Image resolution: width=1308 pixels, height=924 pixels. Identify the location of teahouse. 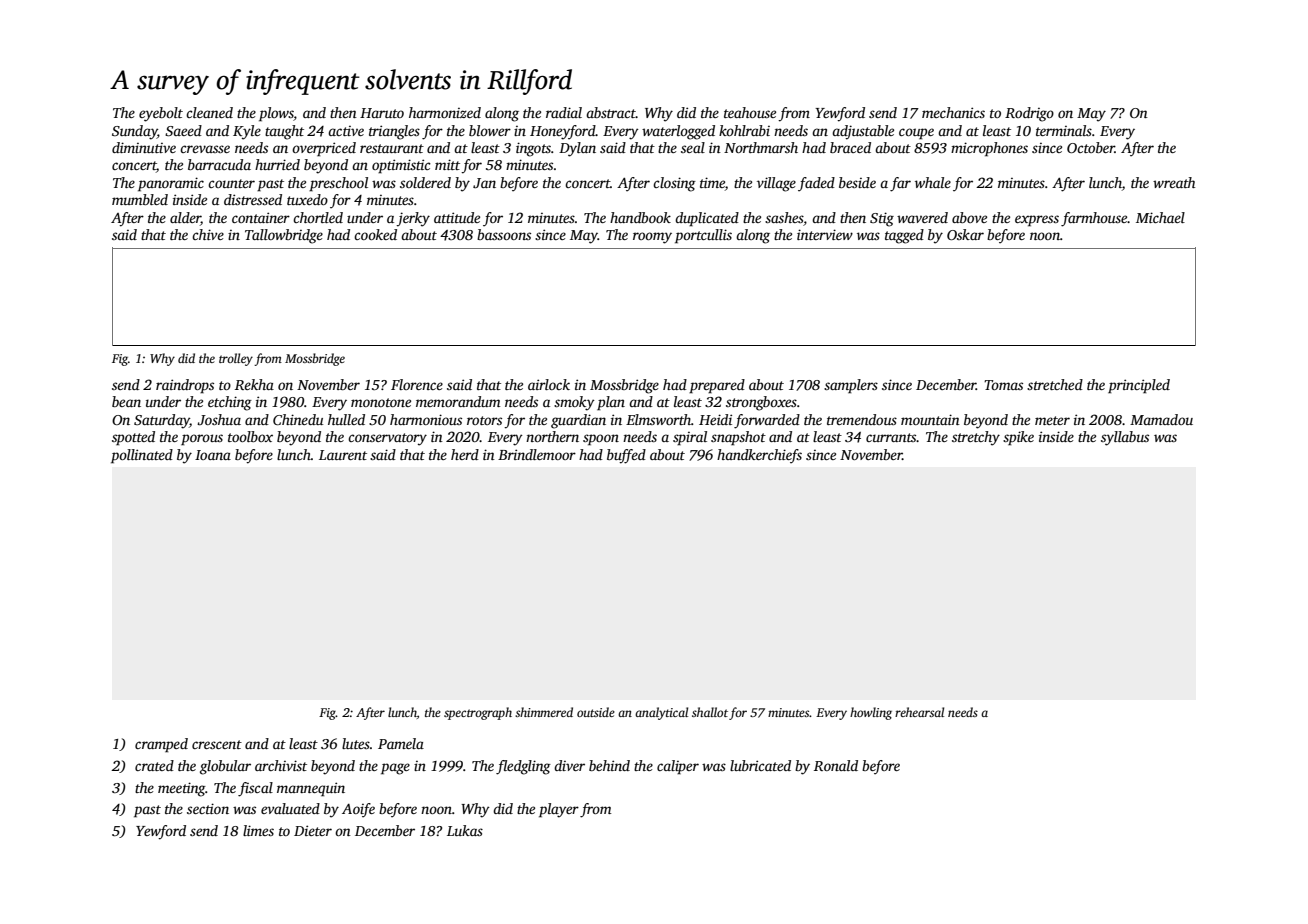
(750, 112).
